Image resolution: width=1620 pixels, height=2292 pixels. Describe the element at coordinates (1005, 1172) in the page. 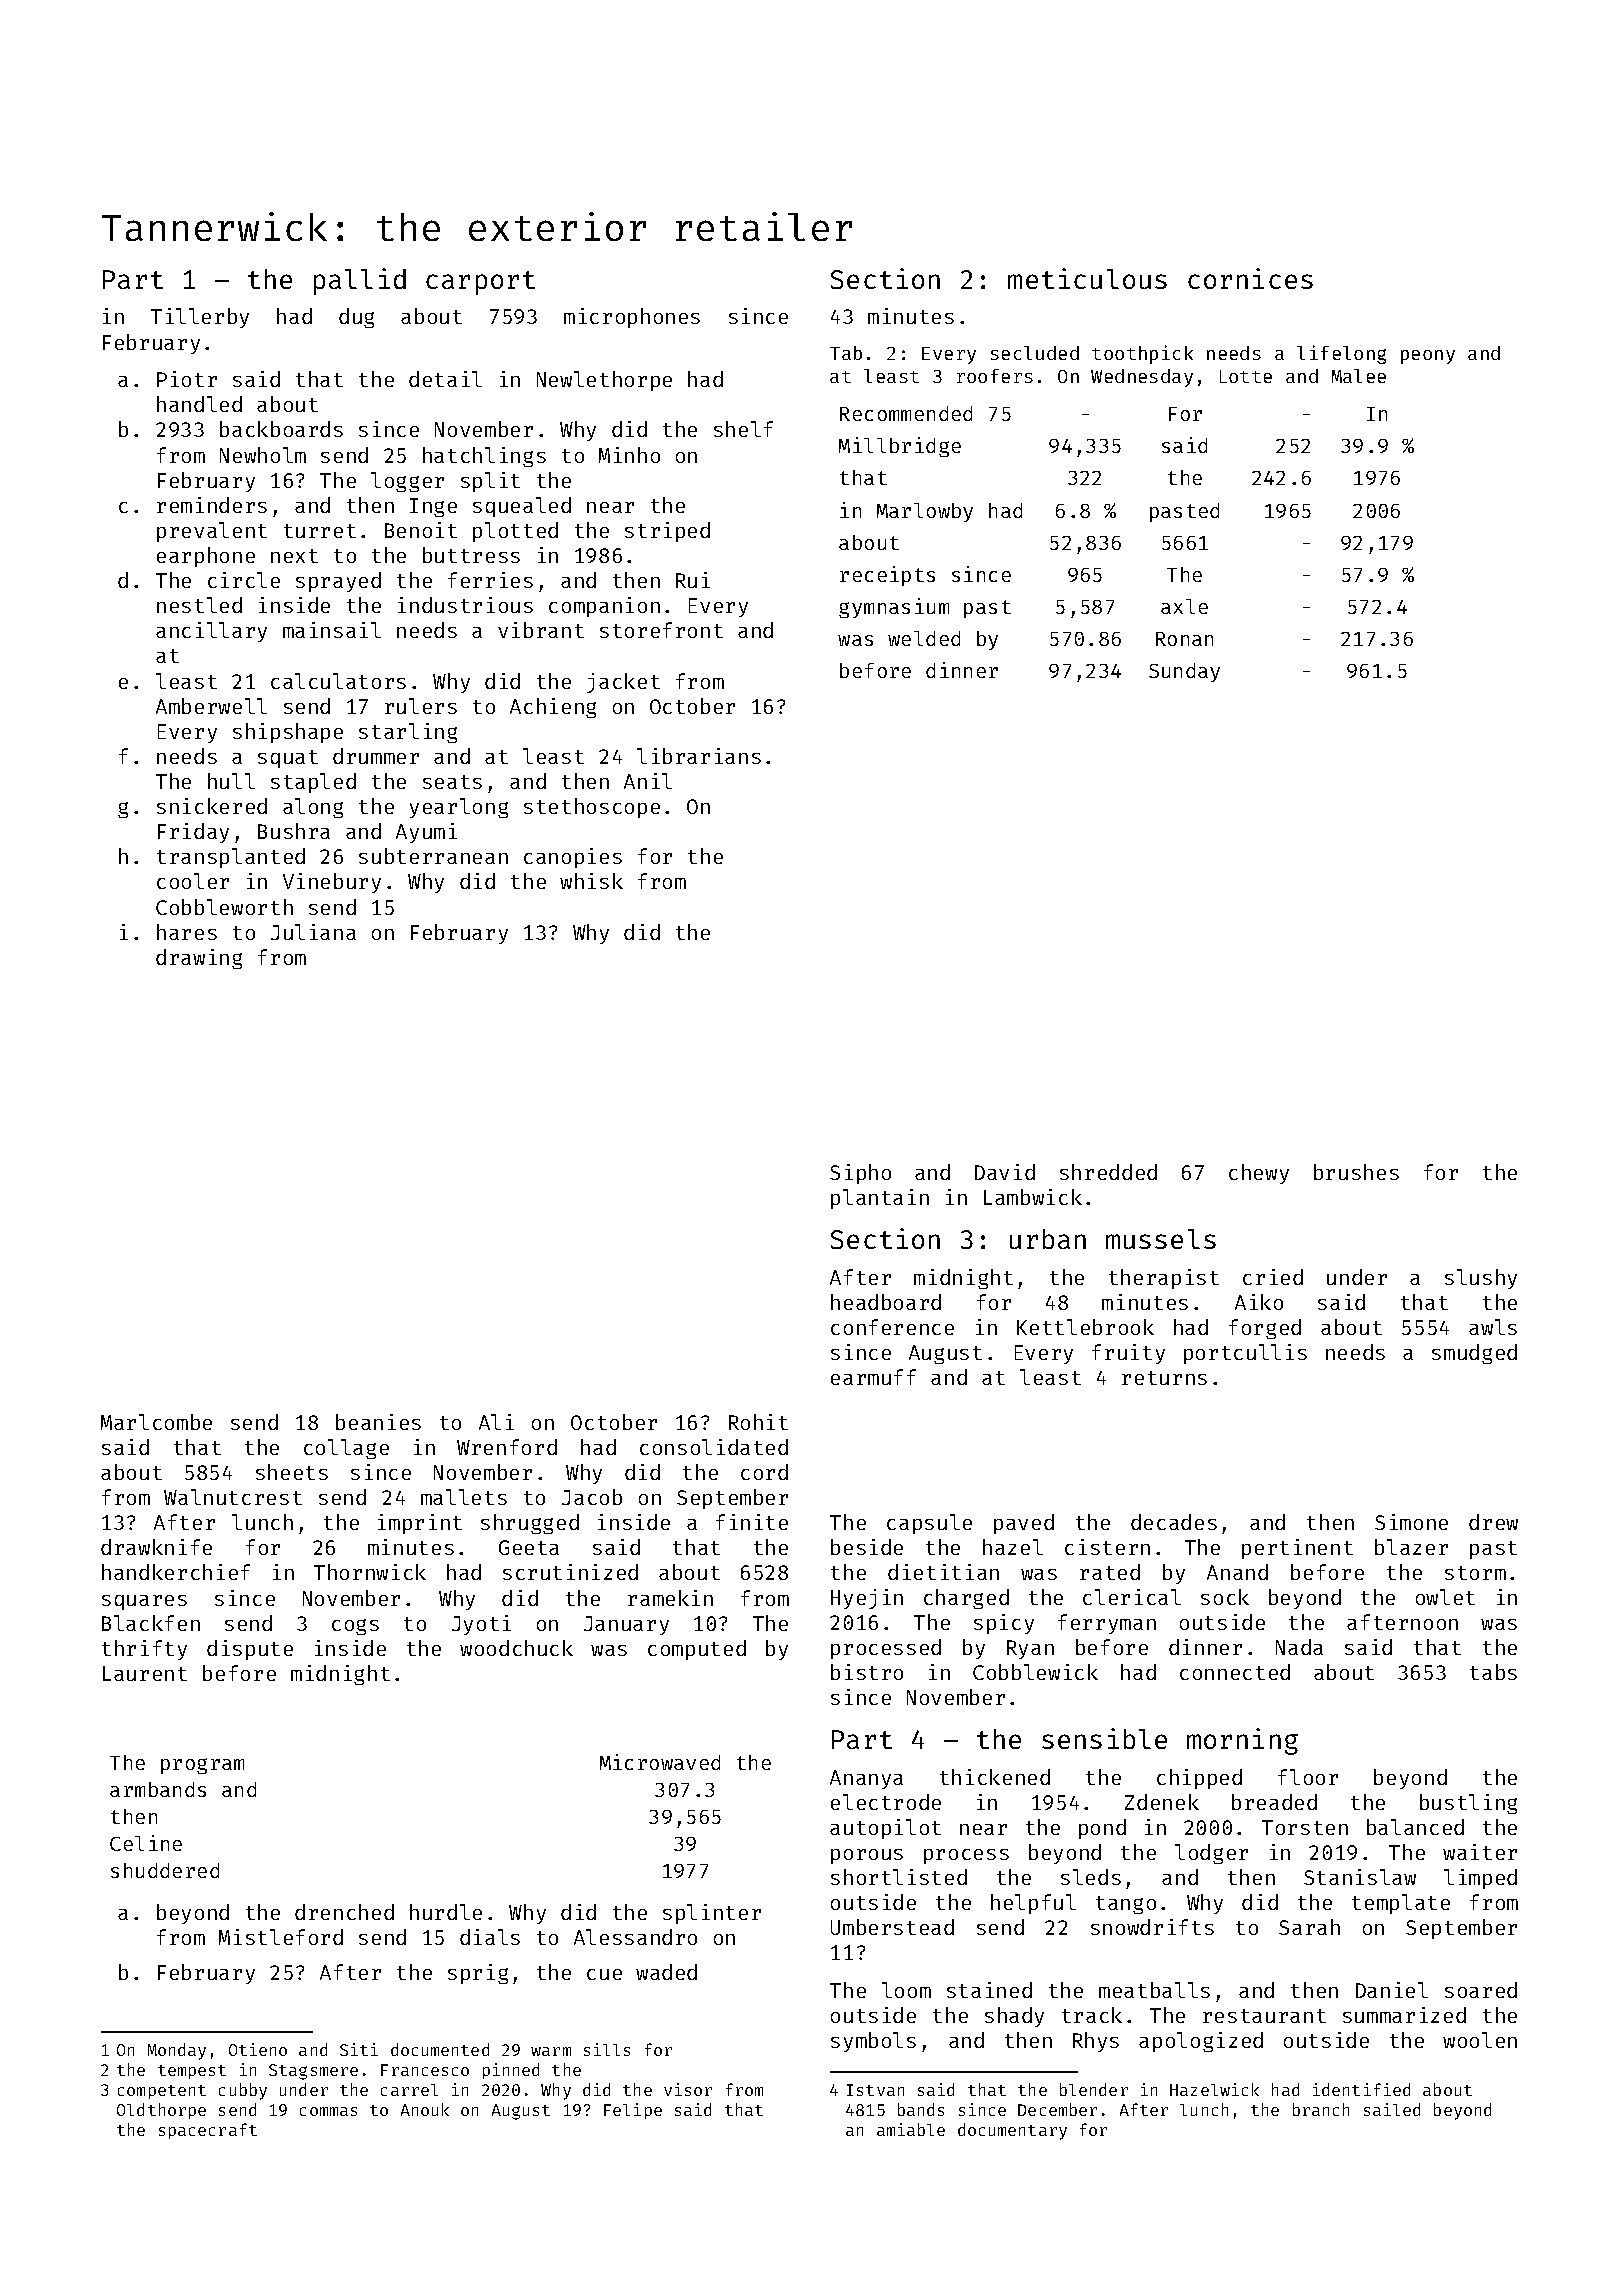

I see `David` at that location.
